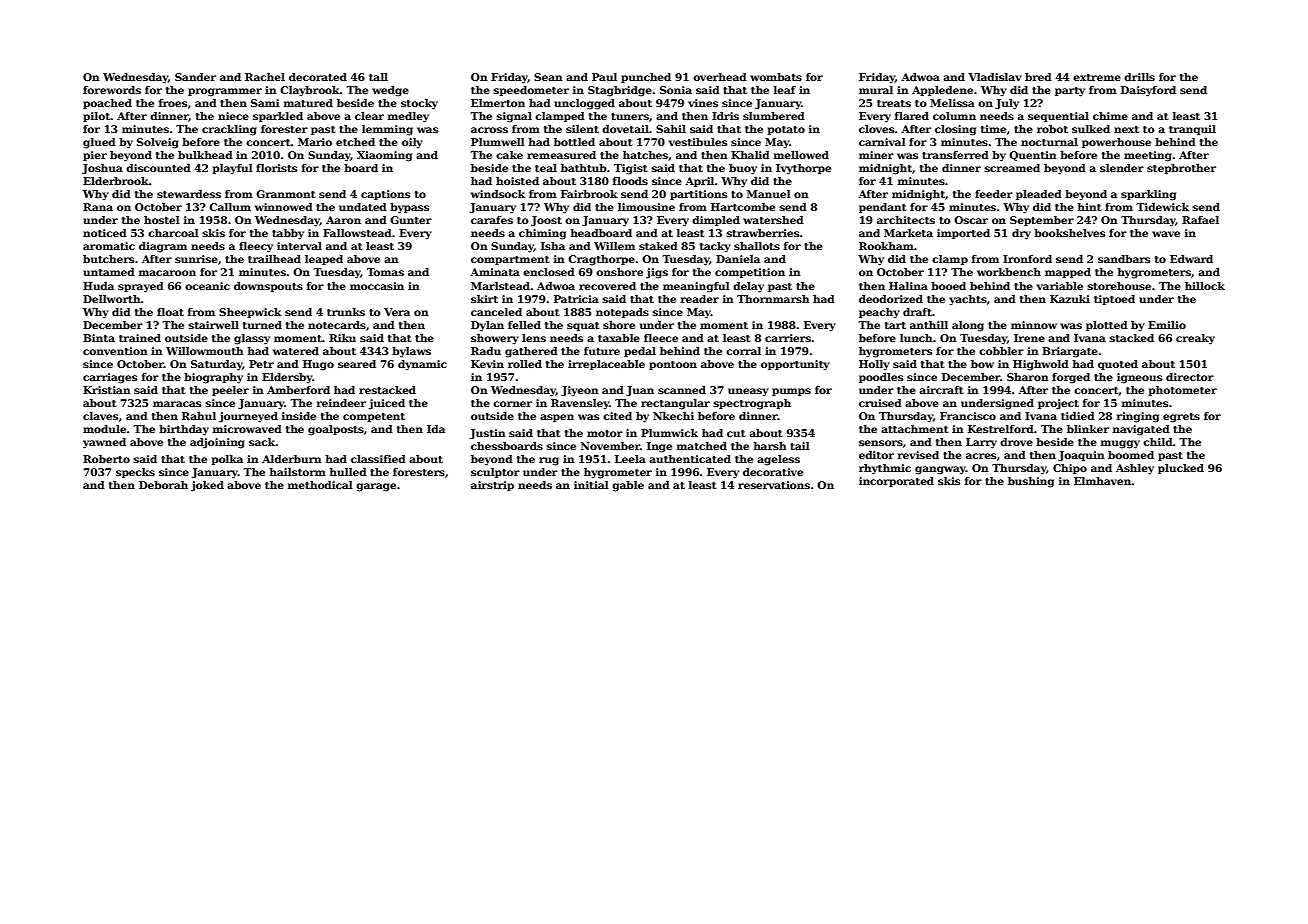 The height and width of the screenshot is (924, 1308). What do you see at coordinates (1167, 325) in the screenshot?
I see `Emilio` at bounding box center [1167, 325].
